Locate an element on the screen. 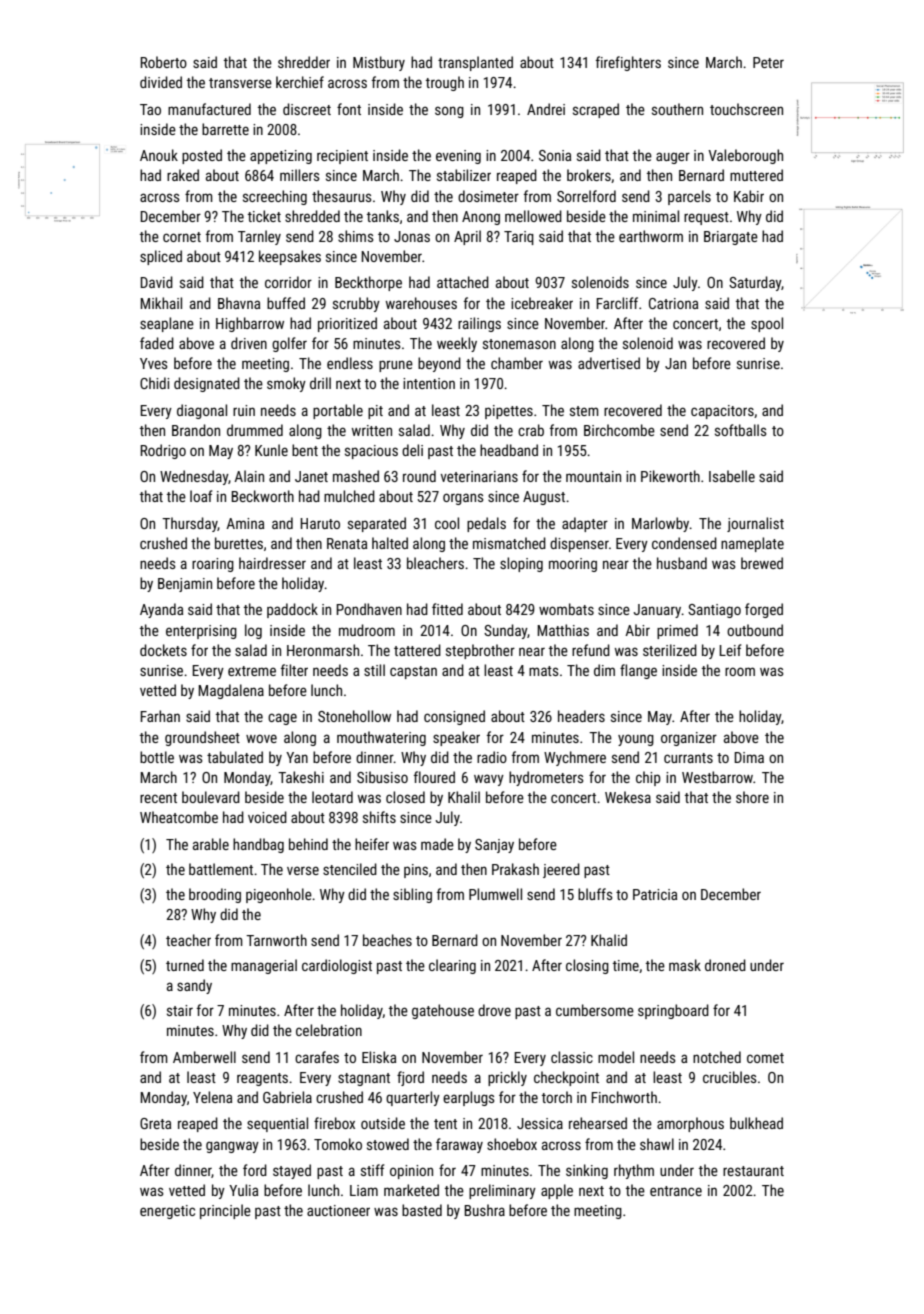 The height and width of the screenshot is (1314, 924). journalist is located at coordinates (755, 524).
